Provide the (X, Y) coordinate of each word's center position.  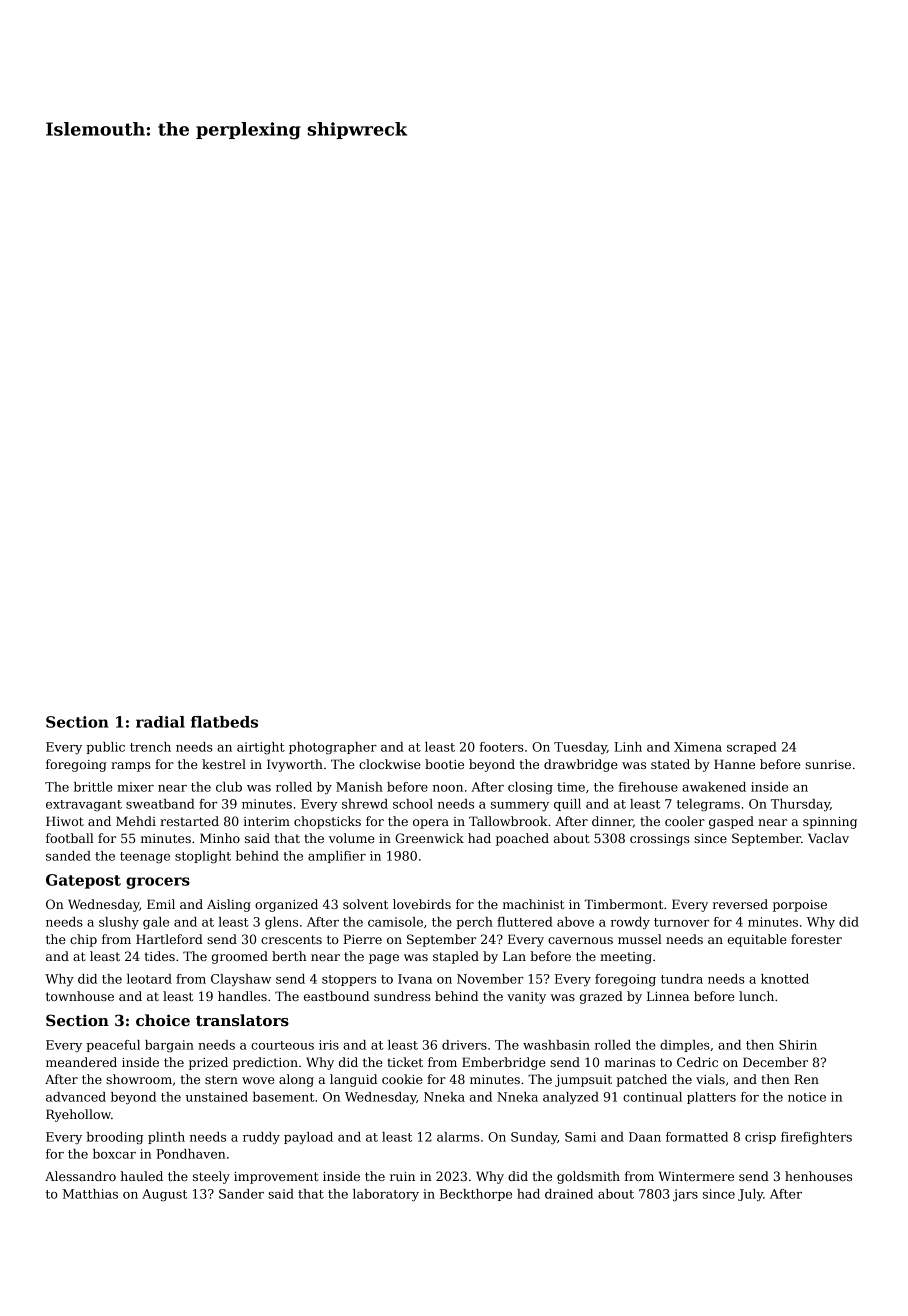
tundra (682, 979)
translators (242, 1020)
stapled (456, 957)
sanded (68, 856)
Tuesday (580, 748)
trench (150, 747)
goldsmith (588, 1177)
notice (807, 1097)
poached (522, 839)
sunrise (828, 764)
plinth (166, 1138)
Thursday (800, 805)
